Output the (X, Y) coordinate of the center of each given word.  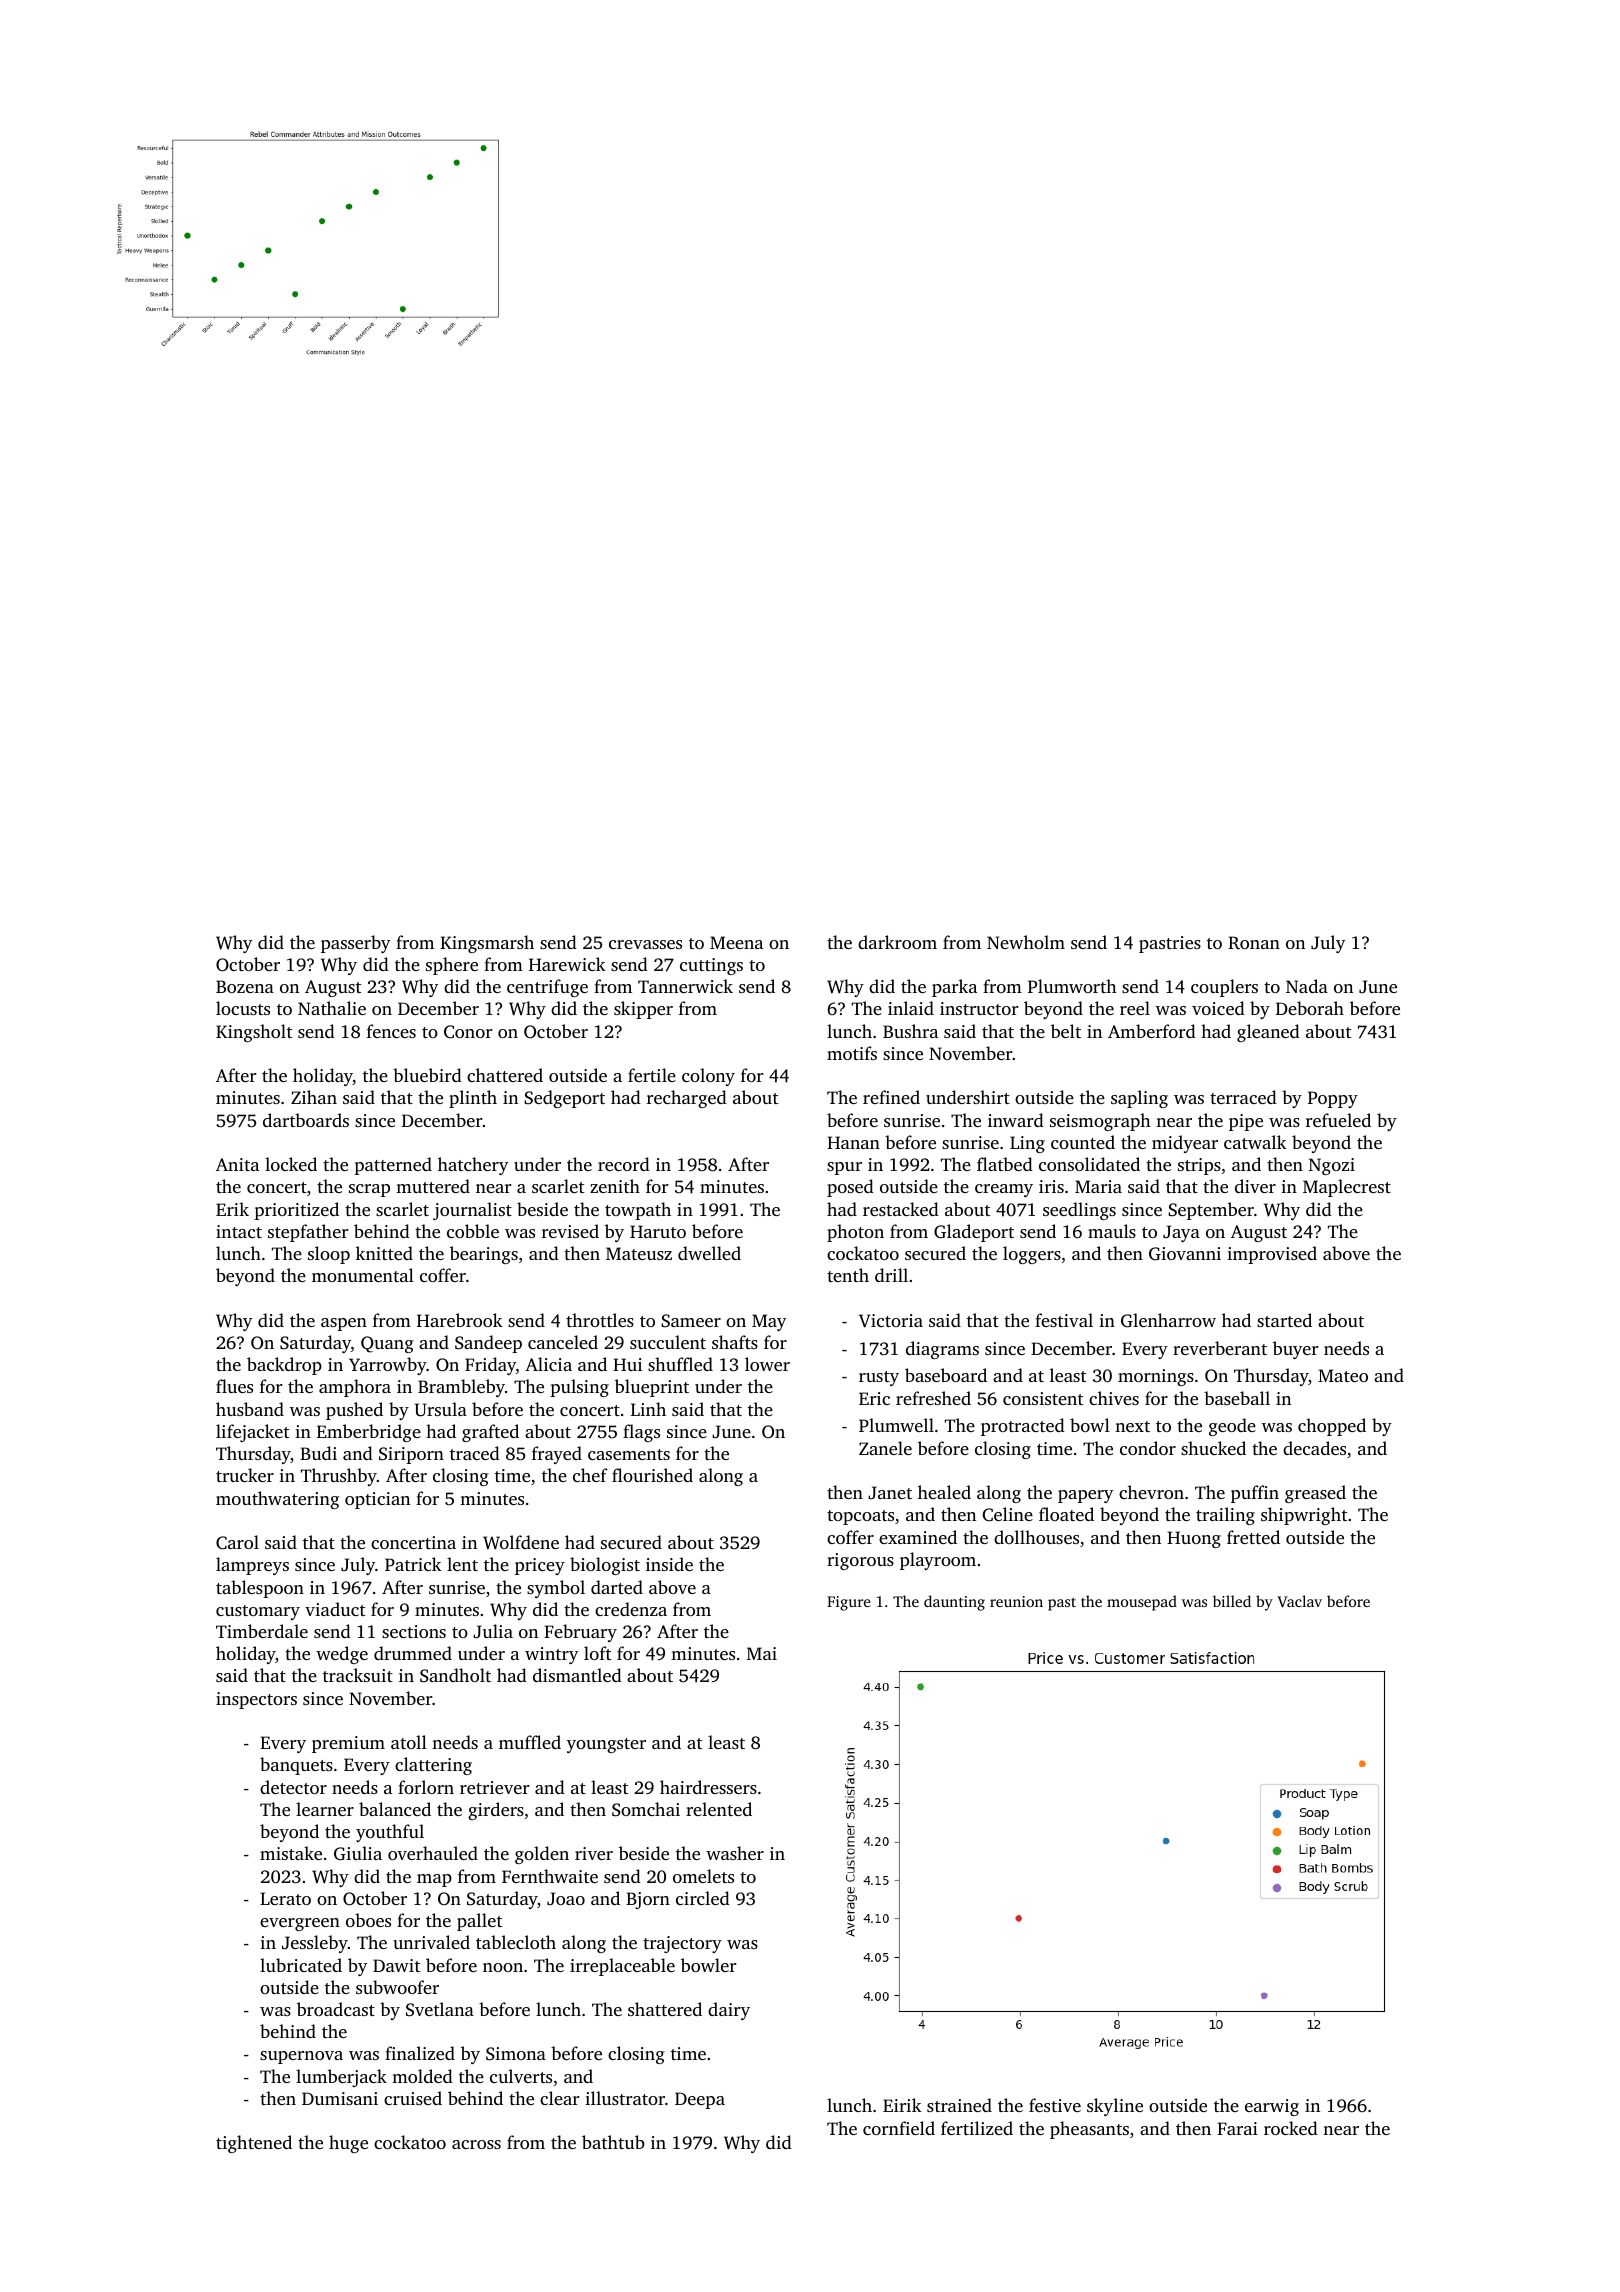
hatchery (473, 1166)
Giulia (358, 1853)
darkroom (897, 942)
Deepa (700, 2100)
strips (1199, 1166)
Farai (1237, 2128)
